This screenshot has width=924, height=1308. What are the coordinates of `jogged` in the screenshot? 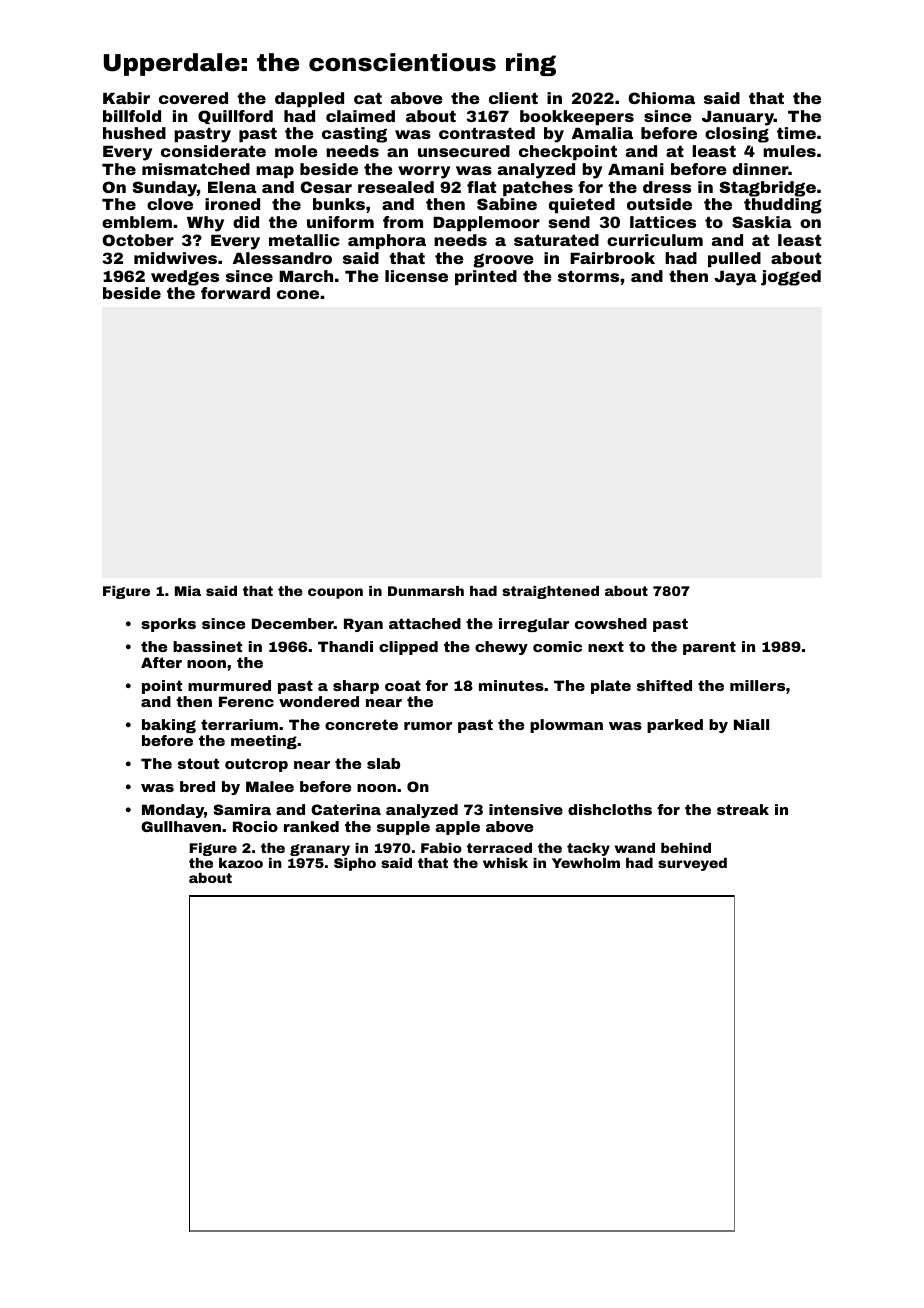 It's located at (791, 278).
